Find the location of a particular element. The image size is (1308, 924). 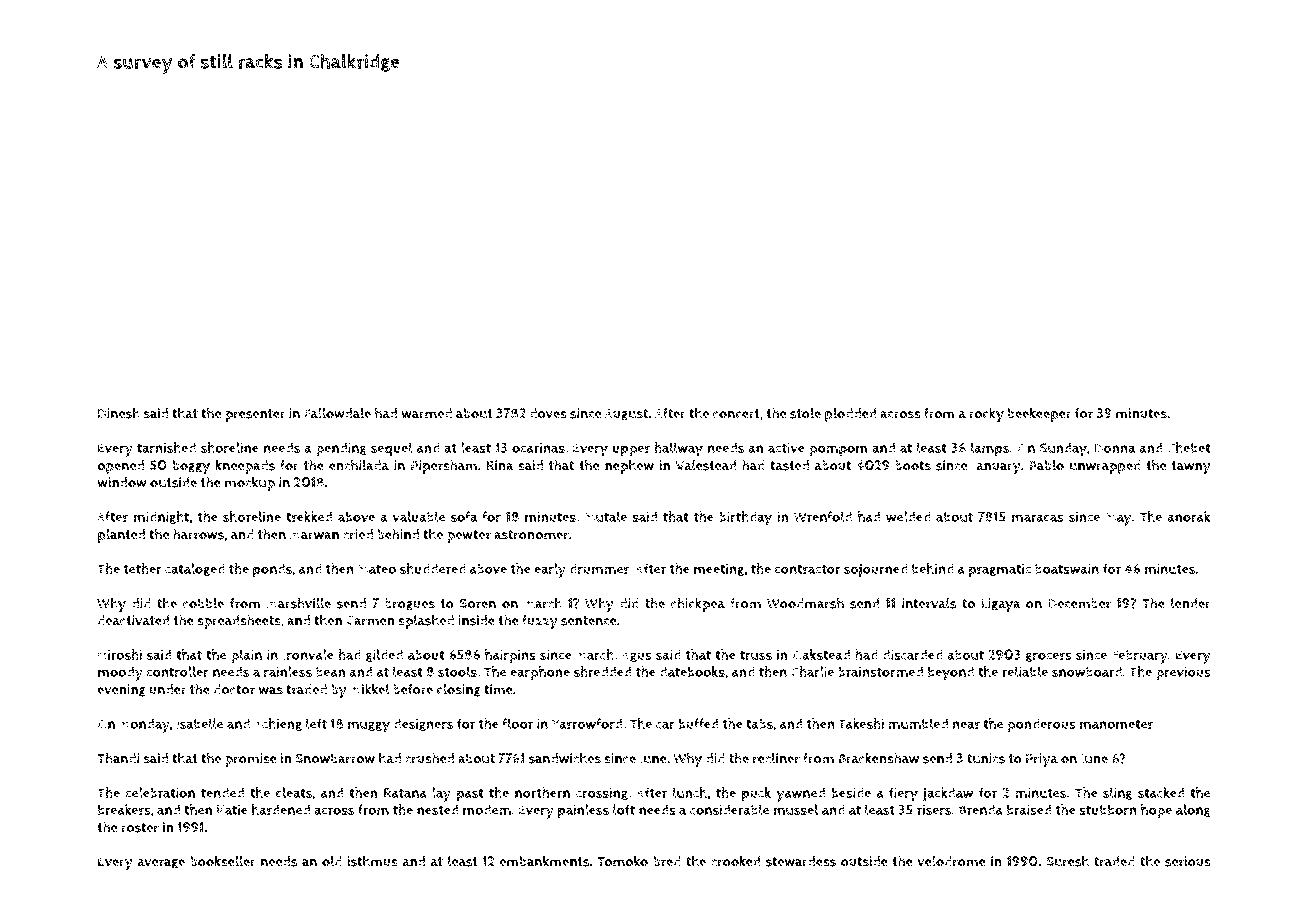

serious is located at coordinates (1188, 861).
